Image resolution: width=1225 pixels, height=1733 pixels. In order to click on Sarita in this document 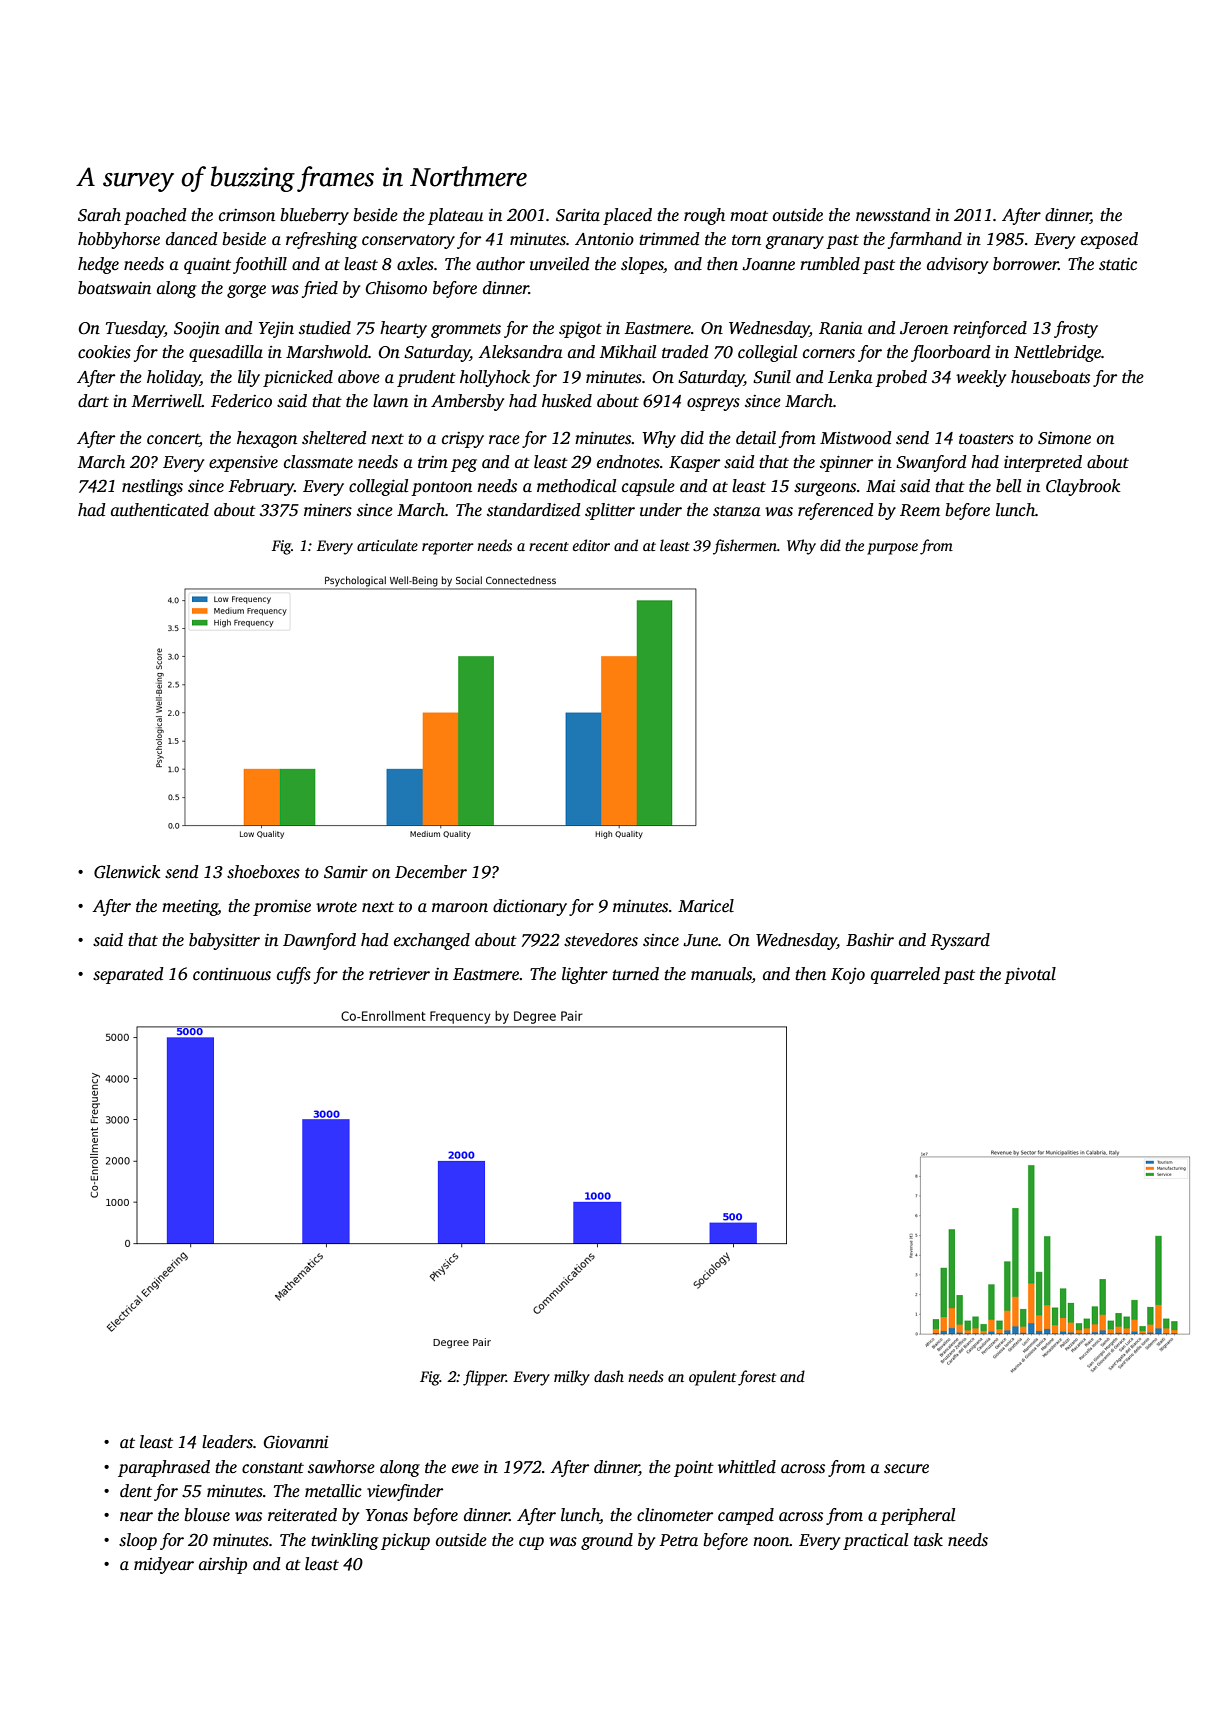, I will do `click(578, 215)`.
